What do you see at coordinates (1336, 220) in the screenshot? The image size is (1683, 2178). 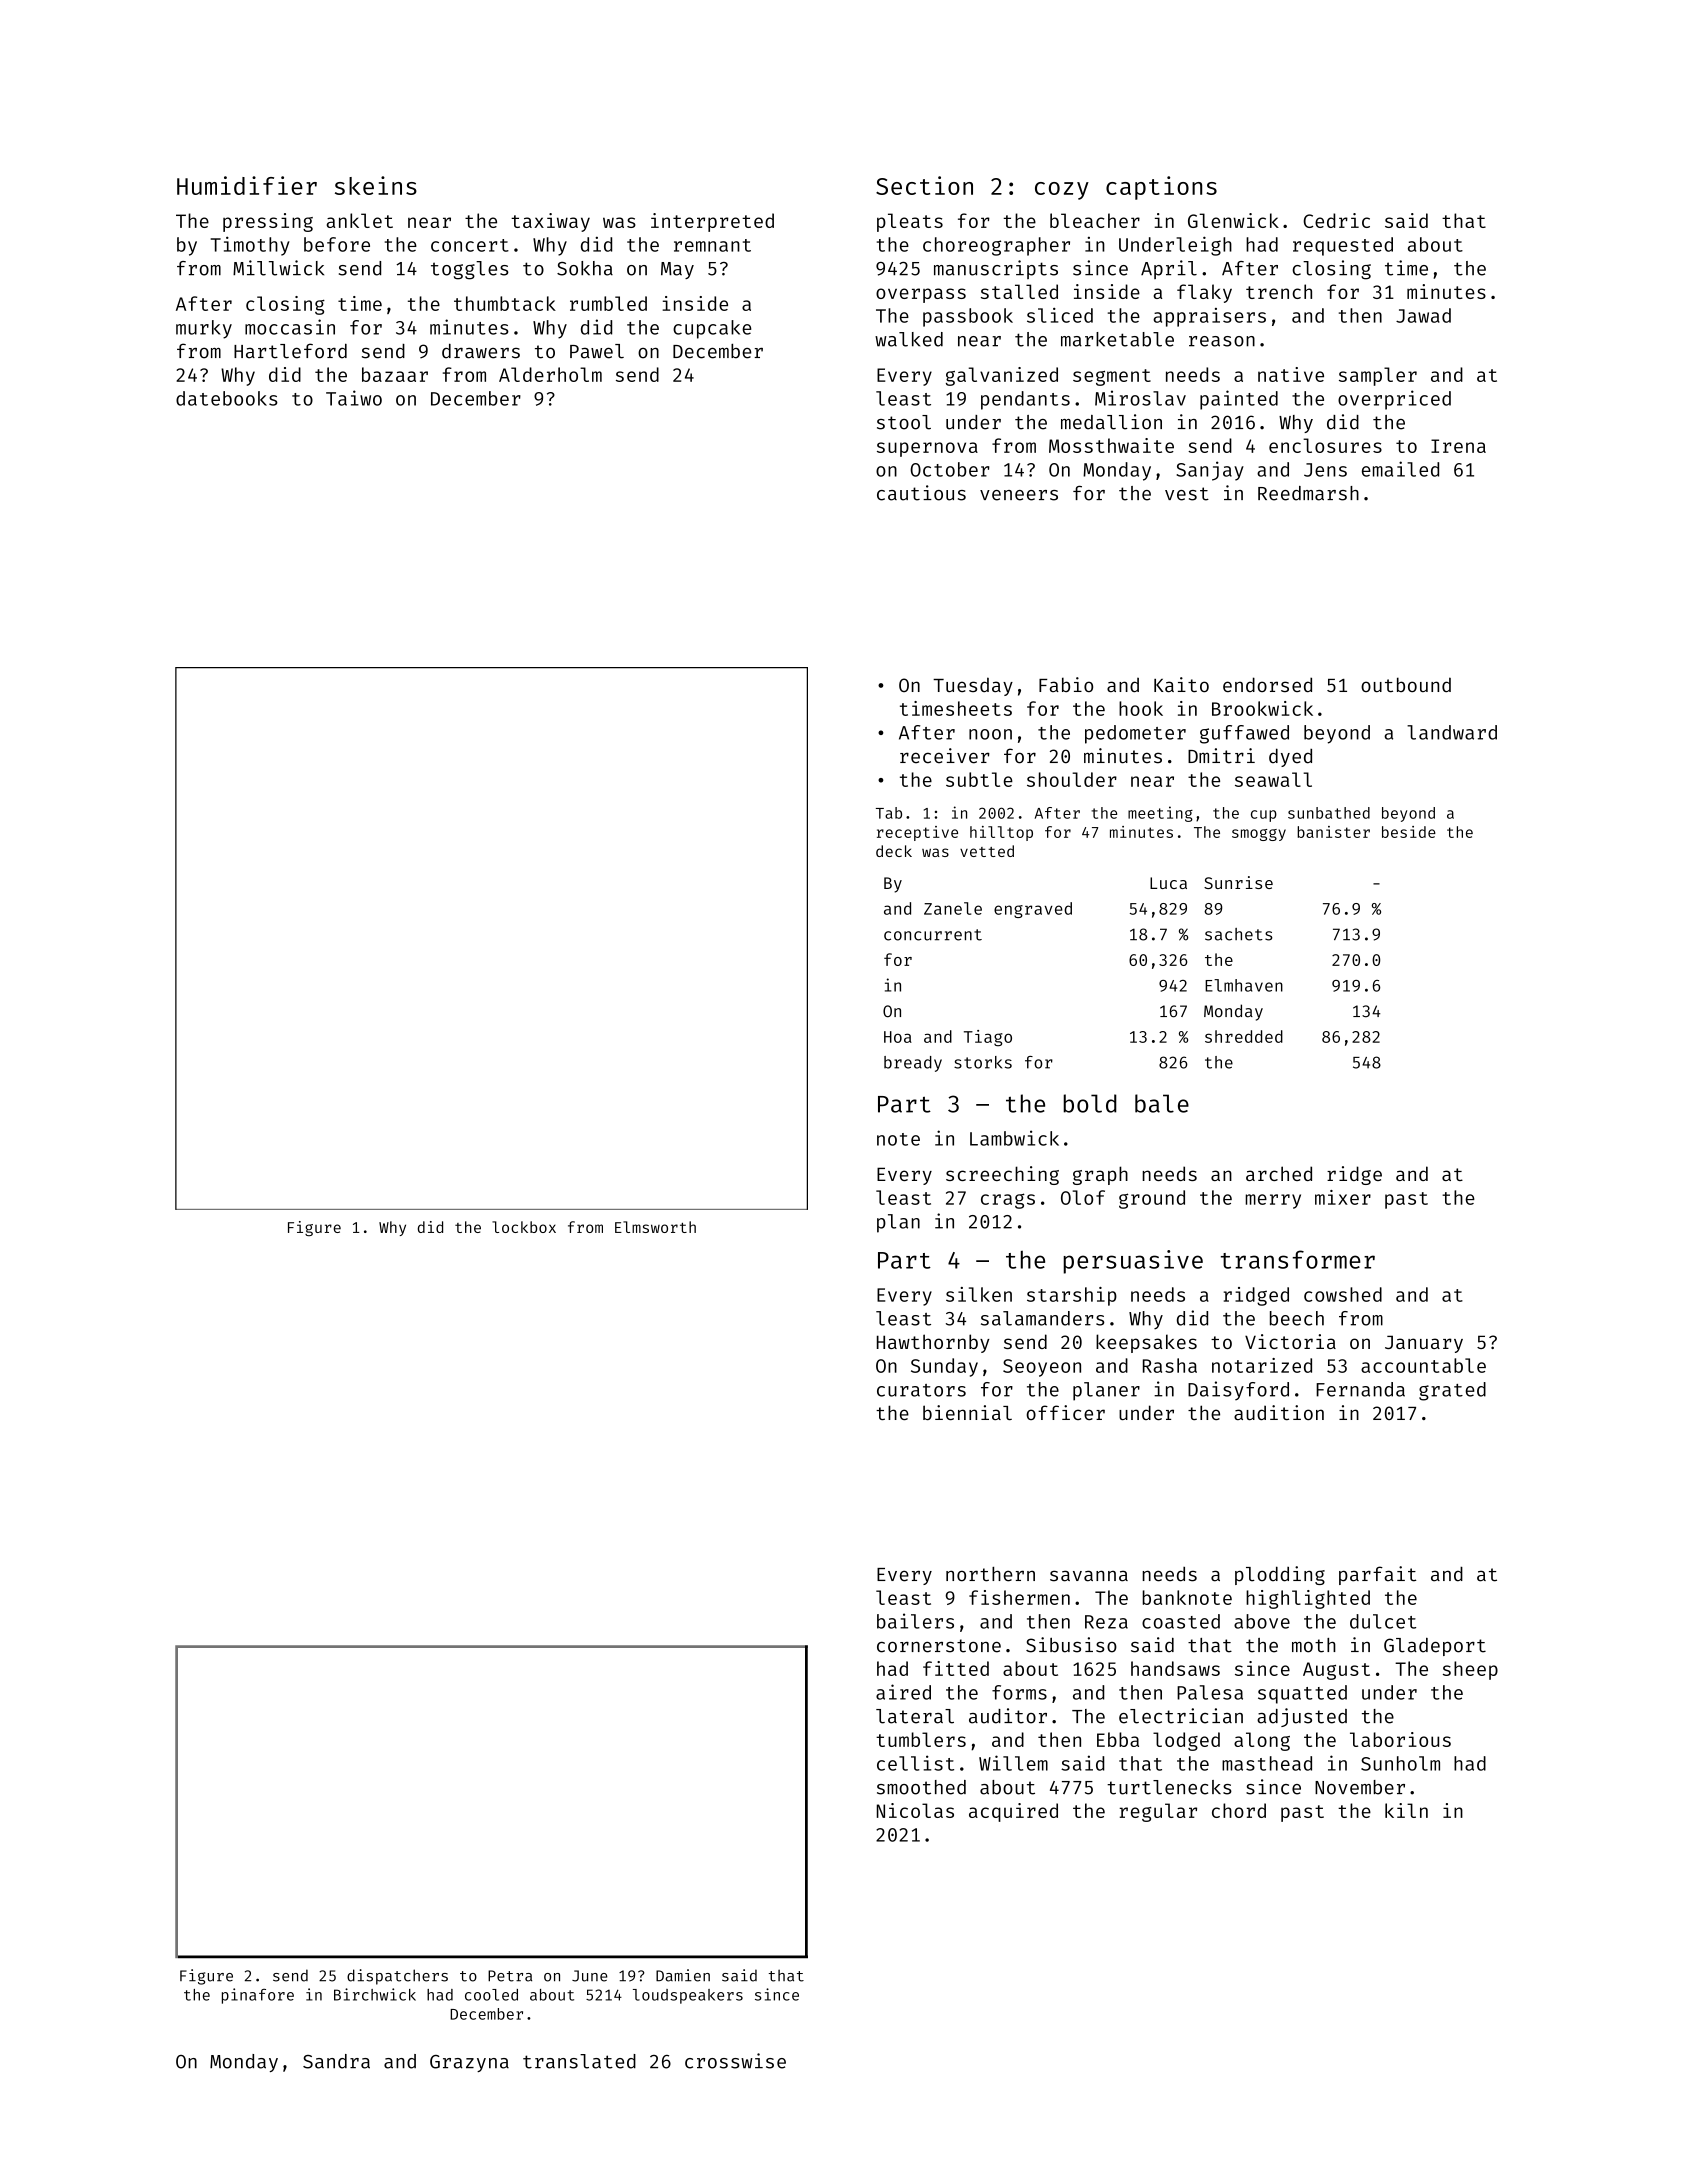 I see `Cedric` at bounding box center [1336, 220].
